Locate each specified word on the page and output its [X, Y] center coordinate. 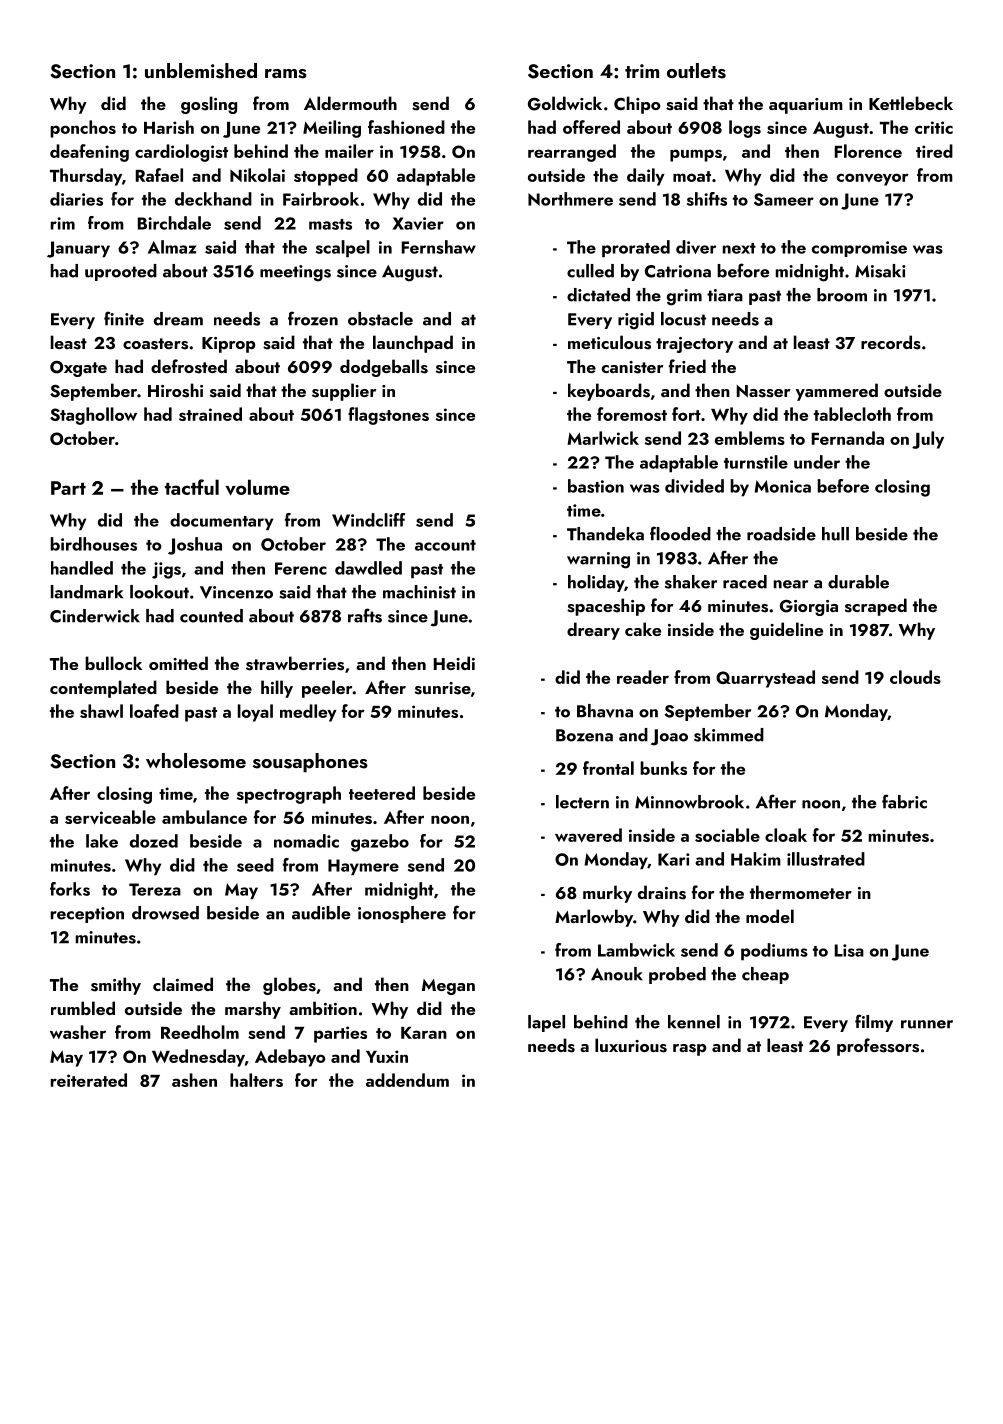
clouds [915, 677]
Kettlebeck [911, 103]
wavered [588, 835]
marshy [253, 1010]
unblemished [201, 71]
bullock [113, 663]
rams [286, 74]
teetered [382, 793]
